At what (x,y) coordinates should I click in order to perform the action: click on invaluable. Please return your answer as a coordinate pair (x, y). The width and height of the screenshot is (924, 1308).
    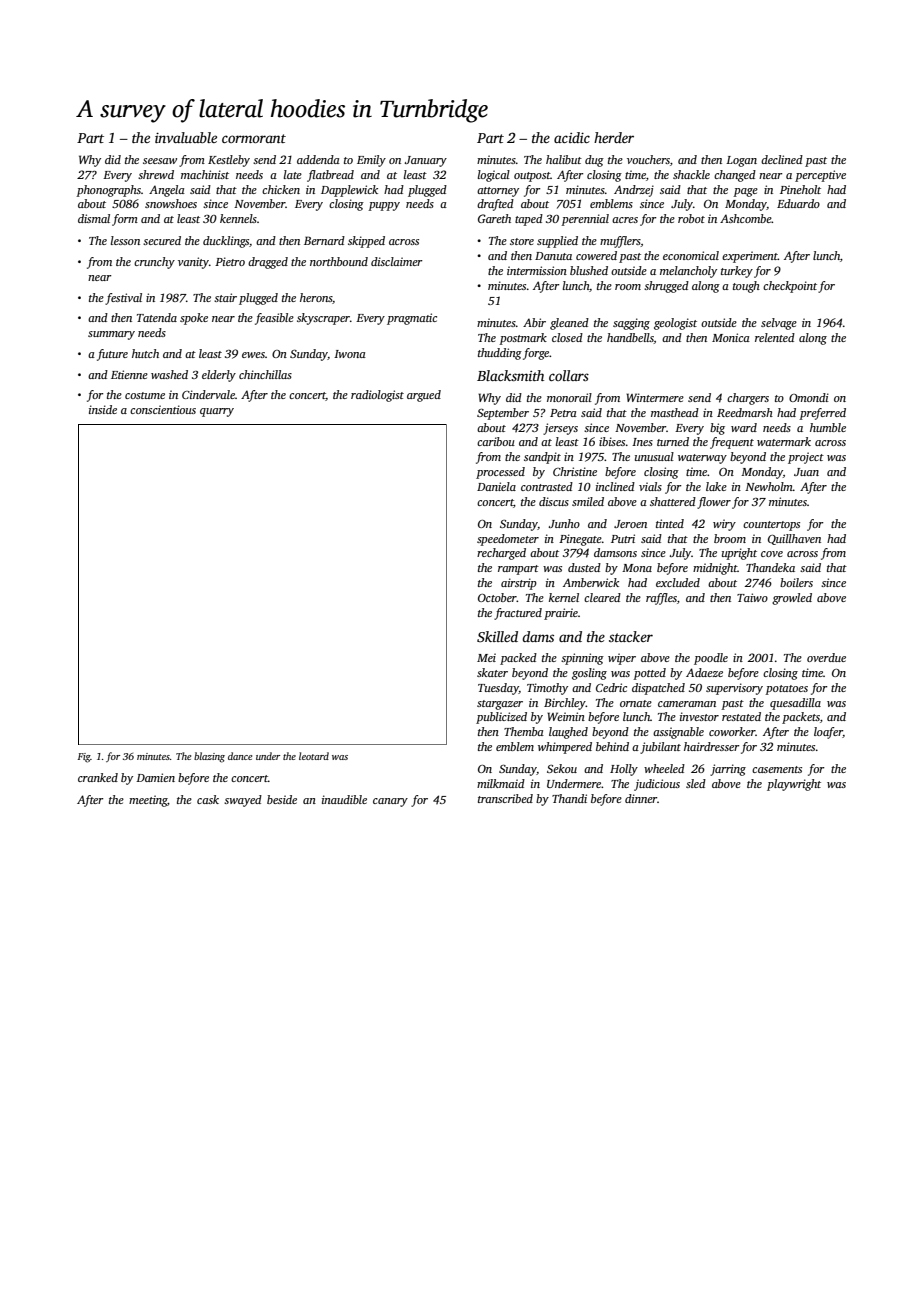
    Looking at the image, I should click on (186, 137).
